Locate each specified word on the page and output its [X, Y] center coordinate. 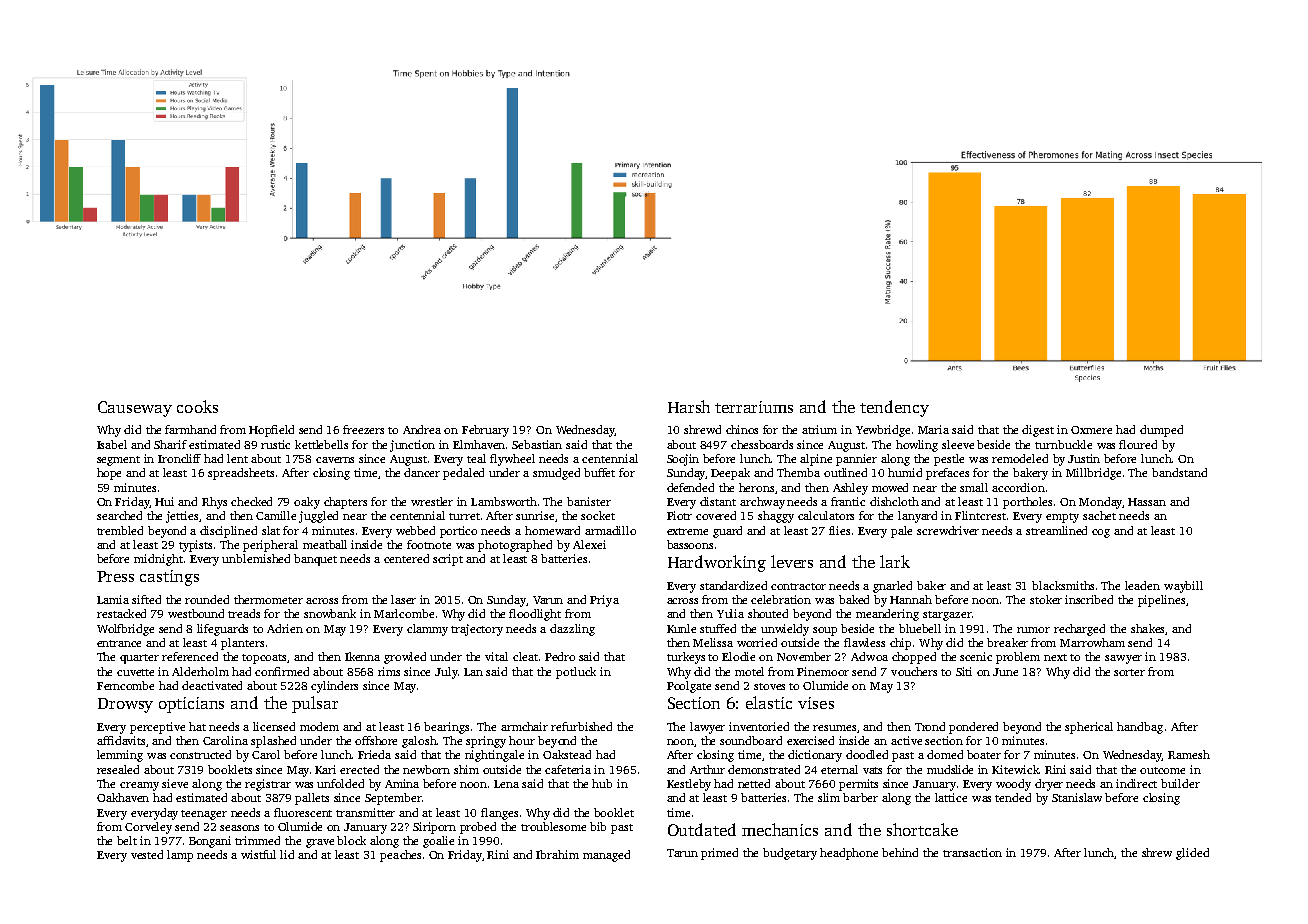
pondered [973, 728]
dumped [1161, 431]
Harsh [689, 406]
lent [237, 458]
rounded [207, 599]
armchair [524, 726]
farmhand [190, 429]
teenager [204, 815]
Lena [506, 784]
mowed [890, 487]
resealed [118, 769]
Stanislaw [1077, 797]
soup [825, 631]
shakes [1148, 629]
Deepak [730, 474]
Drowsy [125, 705]
